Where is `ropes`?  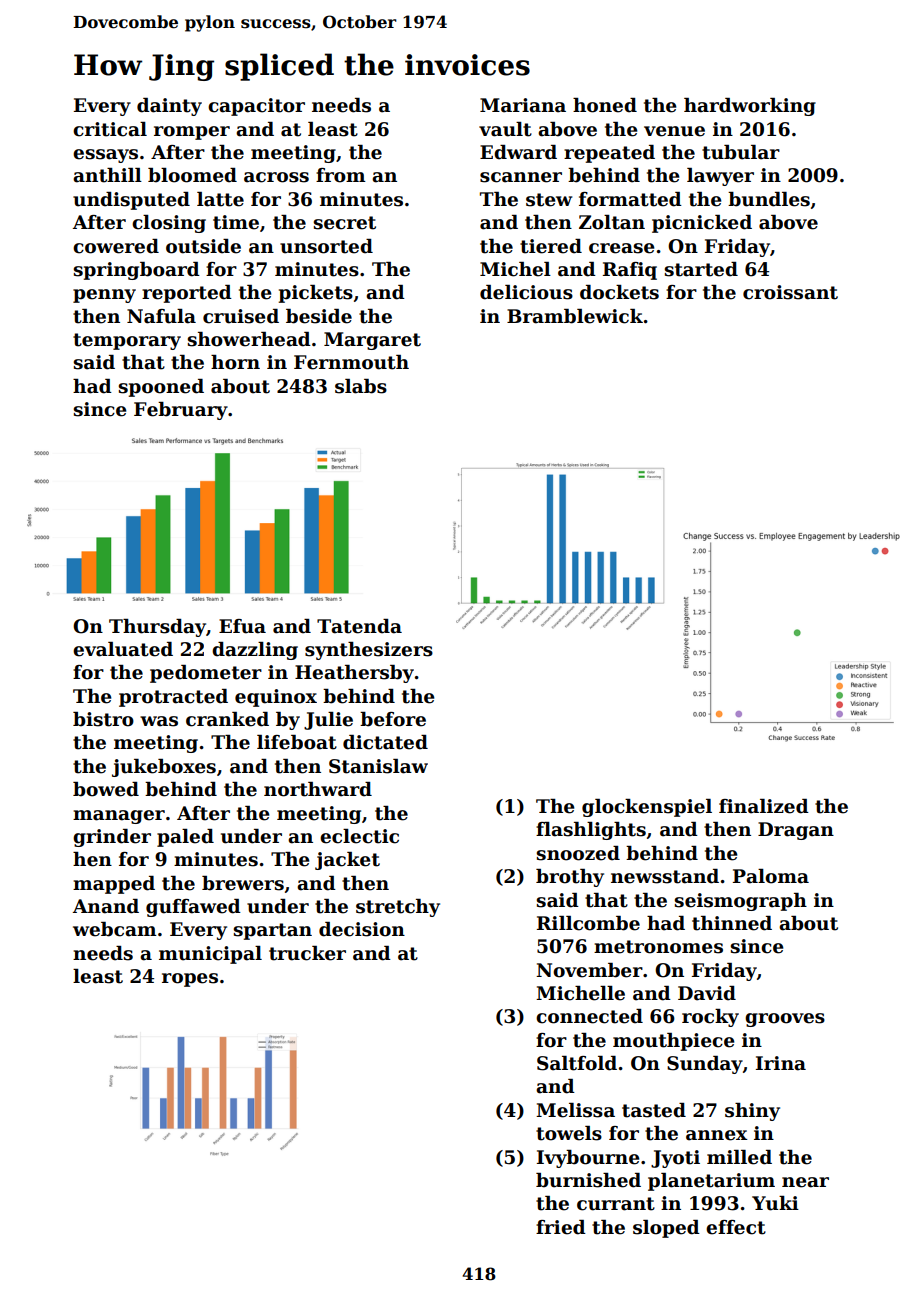 ropes is located at coordinates (190, 980).
